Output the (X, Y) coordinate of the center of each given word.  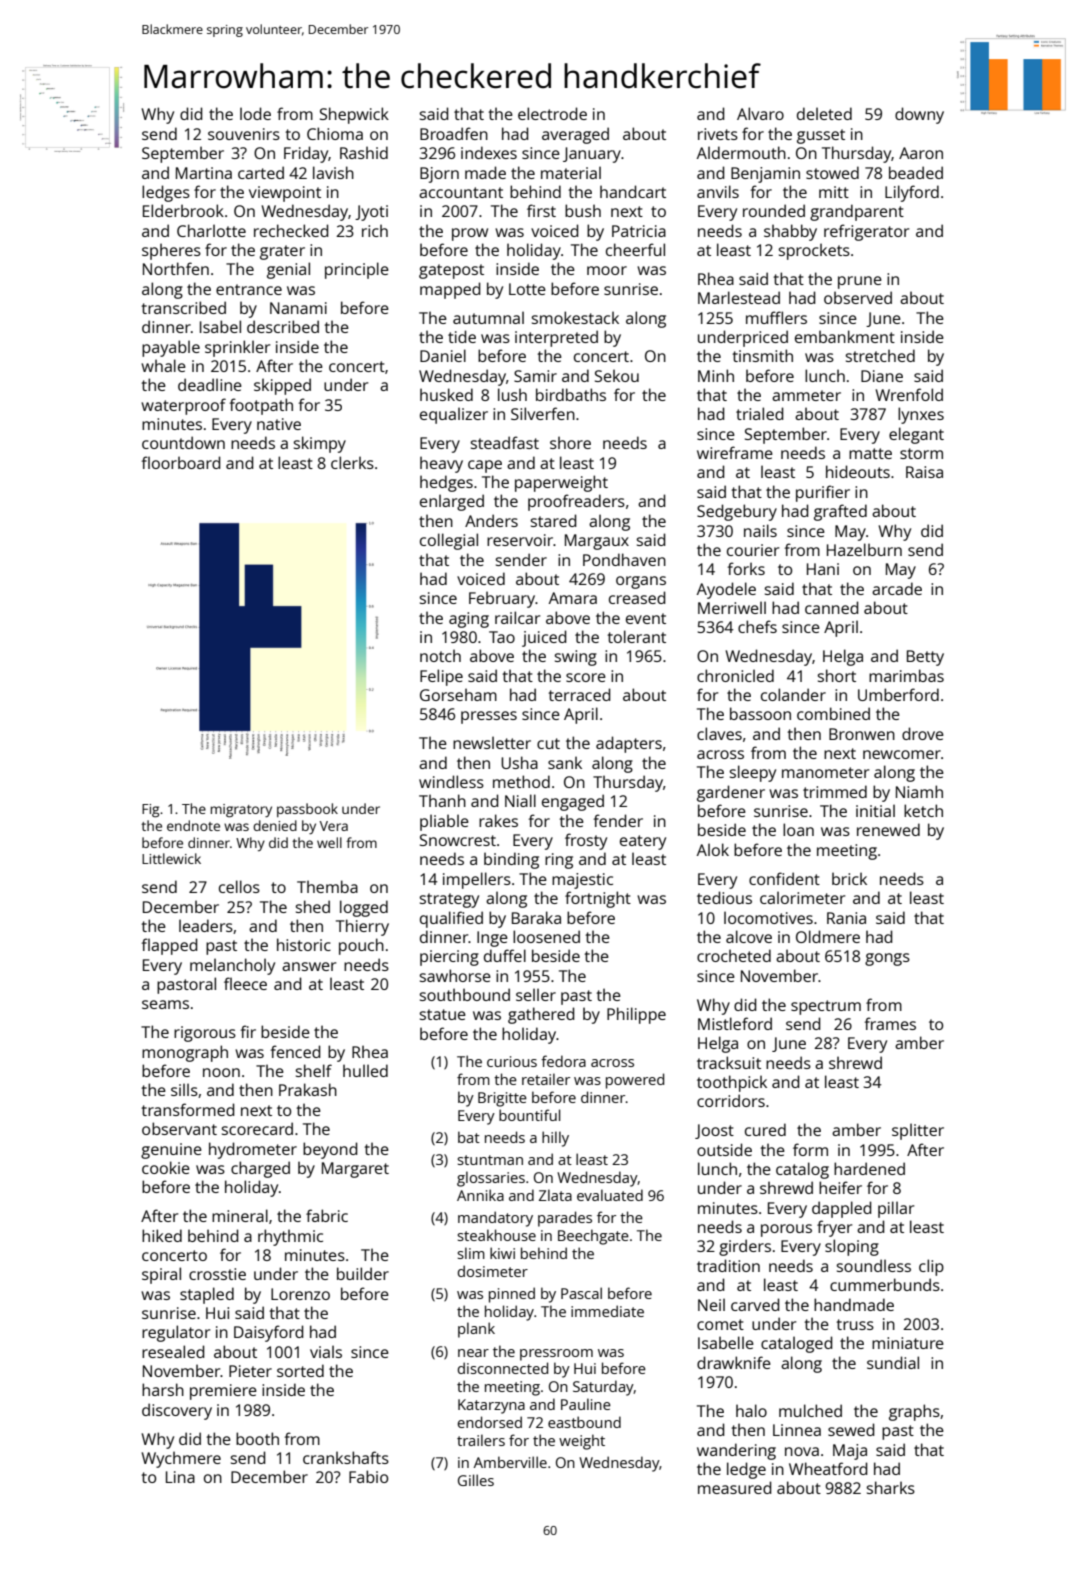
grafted (840, 512)
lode (255, 113)
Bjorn (439, 175)
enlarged (452, 502)
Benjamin (765, 175)
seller (536, 994)
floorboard (181, 462)
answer (309, 966)
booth (257, 1438)
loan (798, 829)
